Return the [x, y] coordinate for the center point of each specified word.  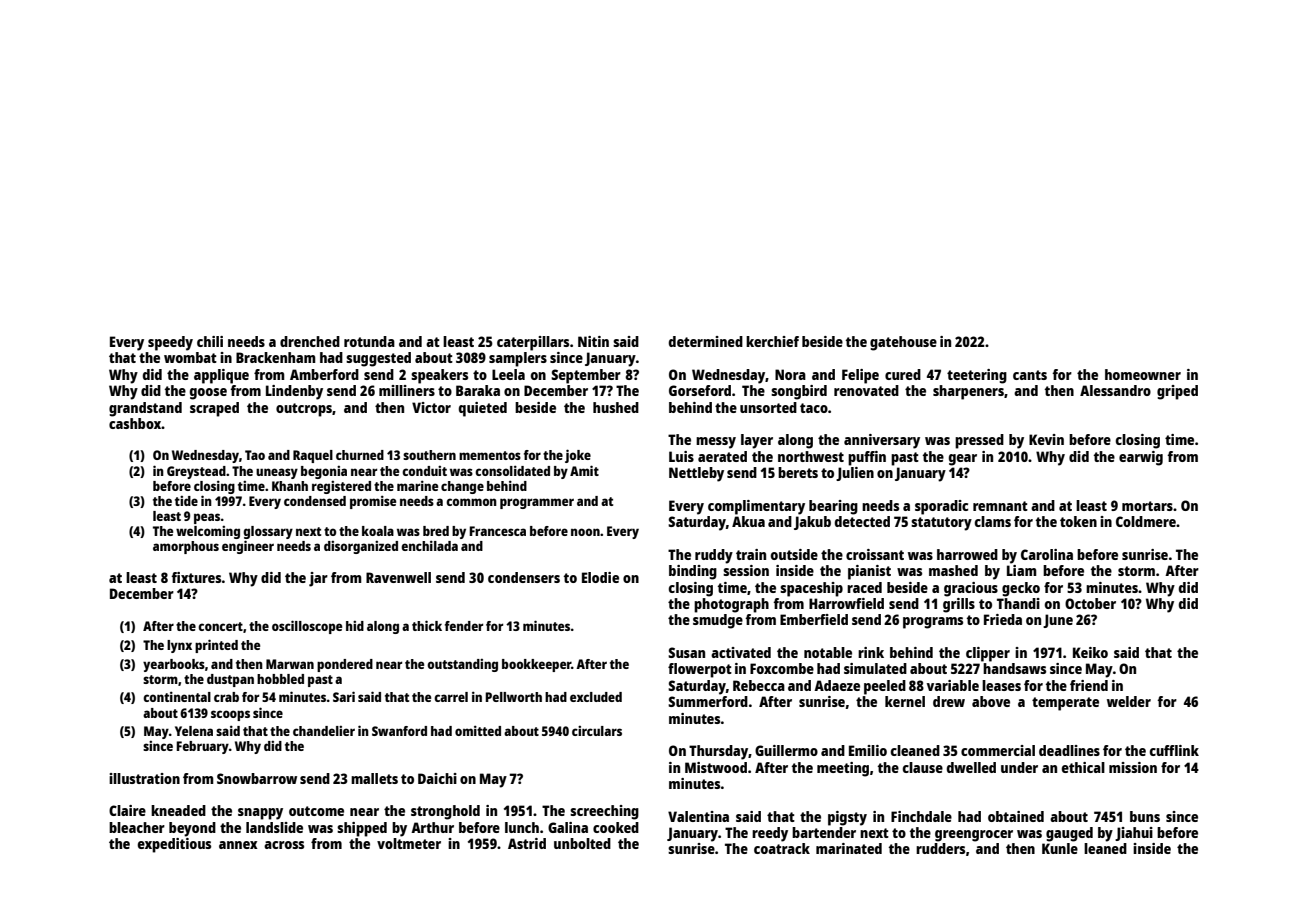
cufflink [1174, 750]
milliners [407, 390]
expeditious [174, 845]
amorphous [186, 547]
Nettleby [696, 474]
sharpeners [968, 392]
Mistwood [716, 767]
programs [933, 623]
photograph [731, 605]
